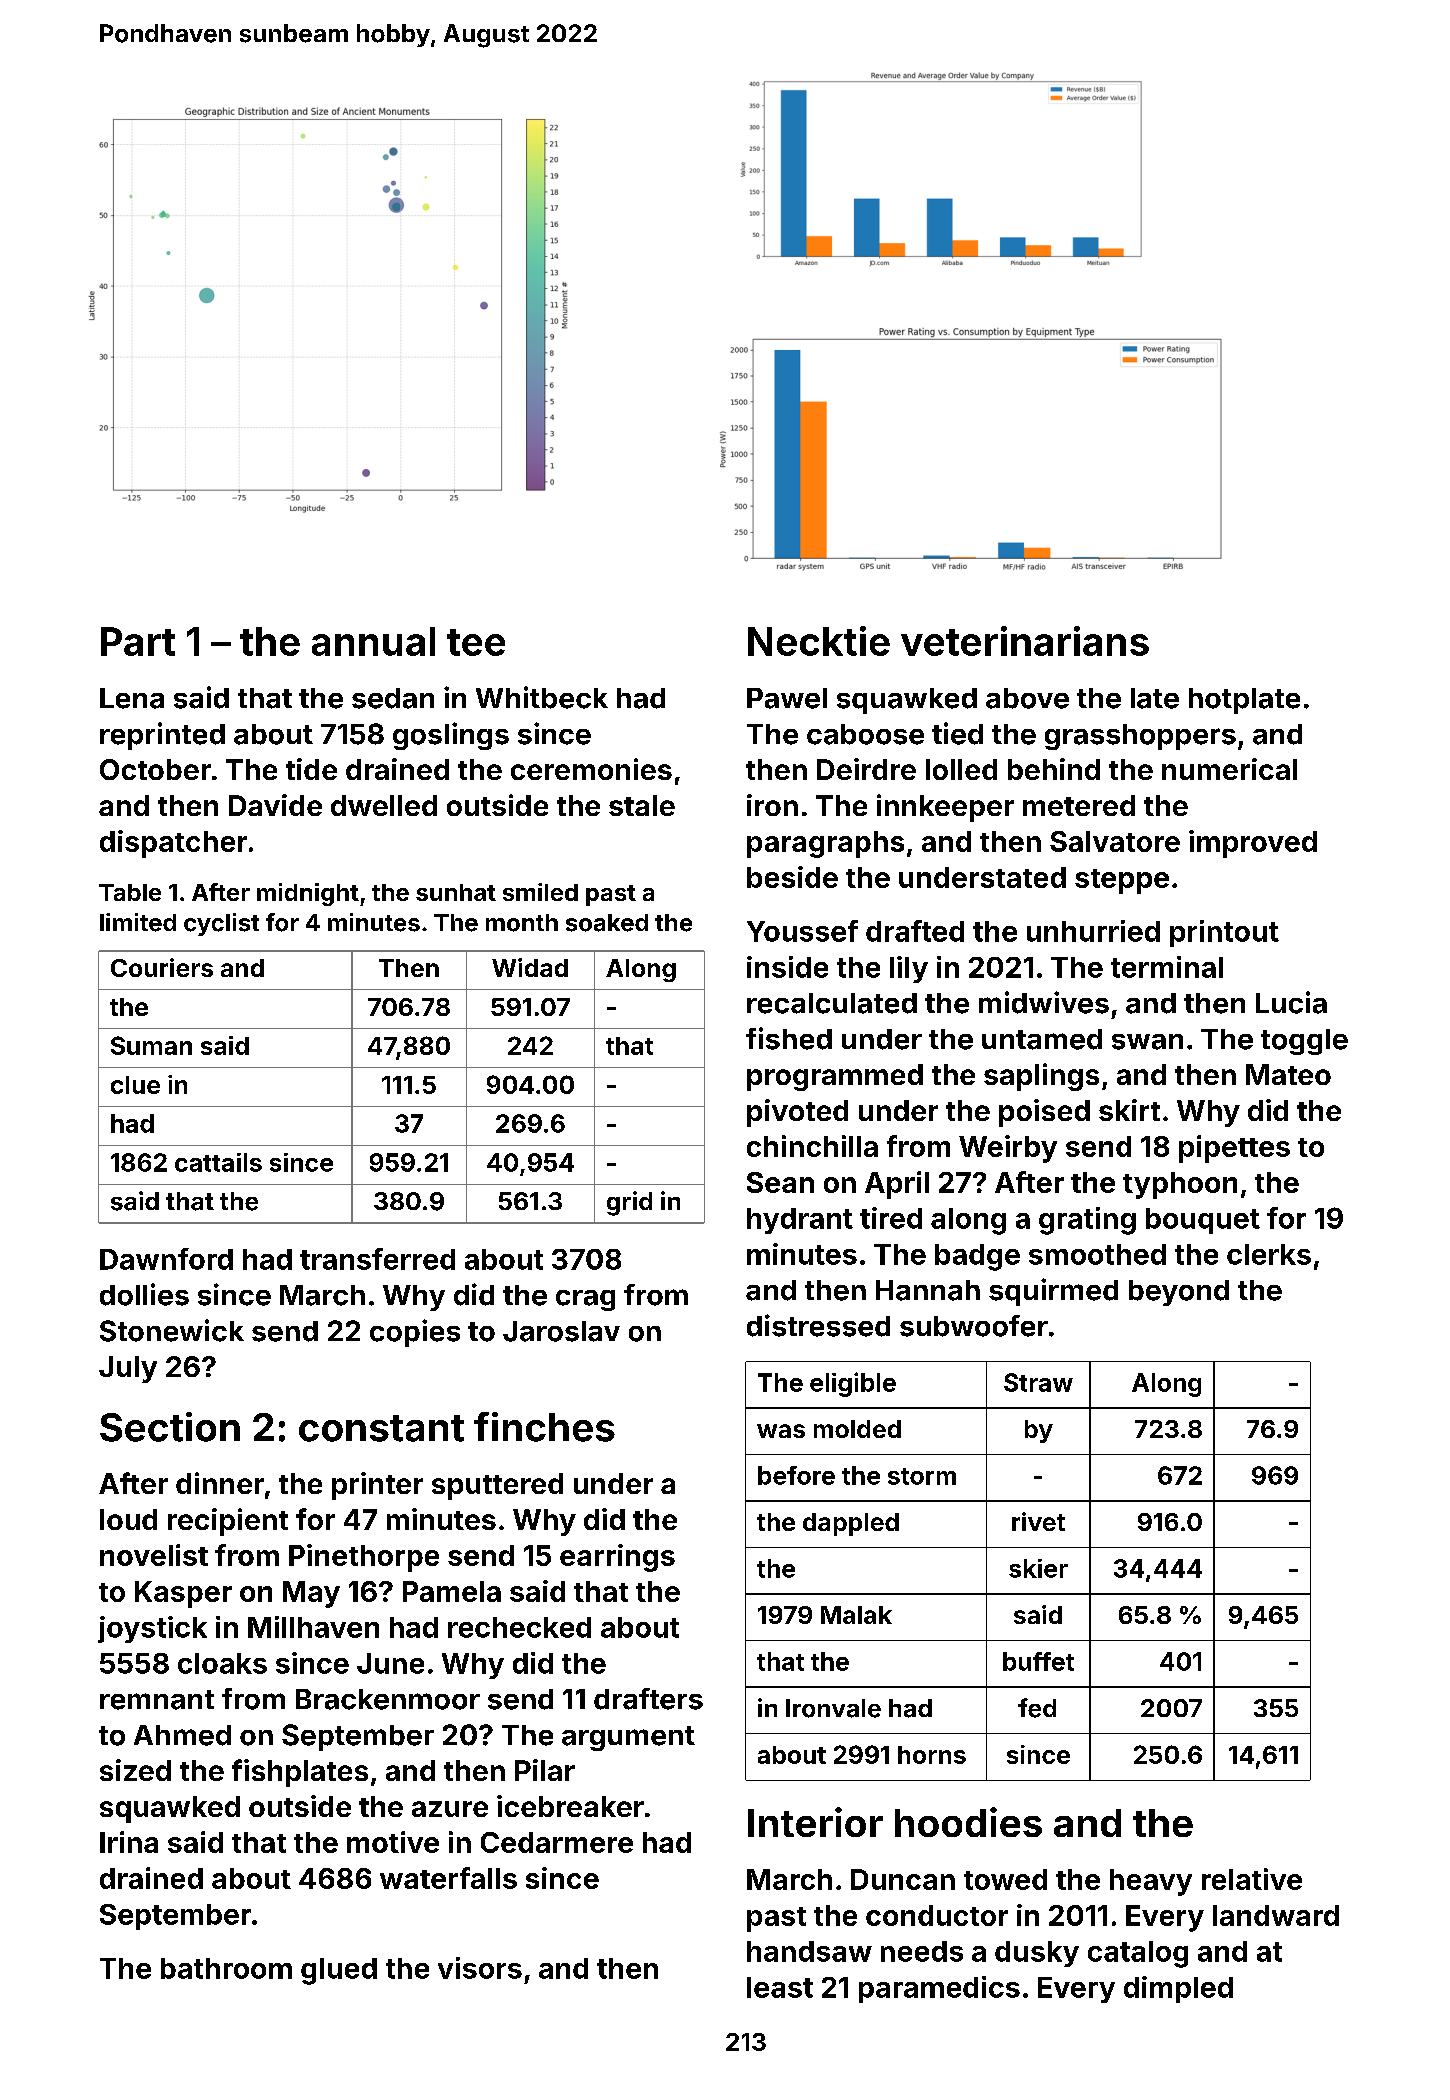  What do you see at coordinates (1269, 1254) in the screenshot?
I see `clerks` at bounding box center [1269, 1254].
